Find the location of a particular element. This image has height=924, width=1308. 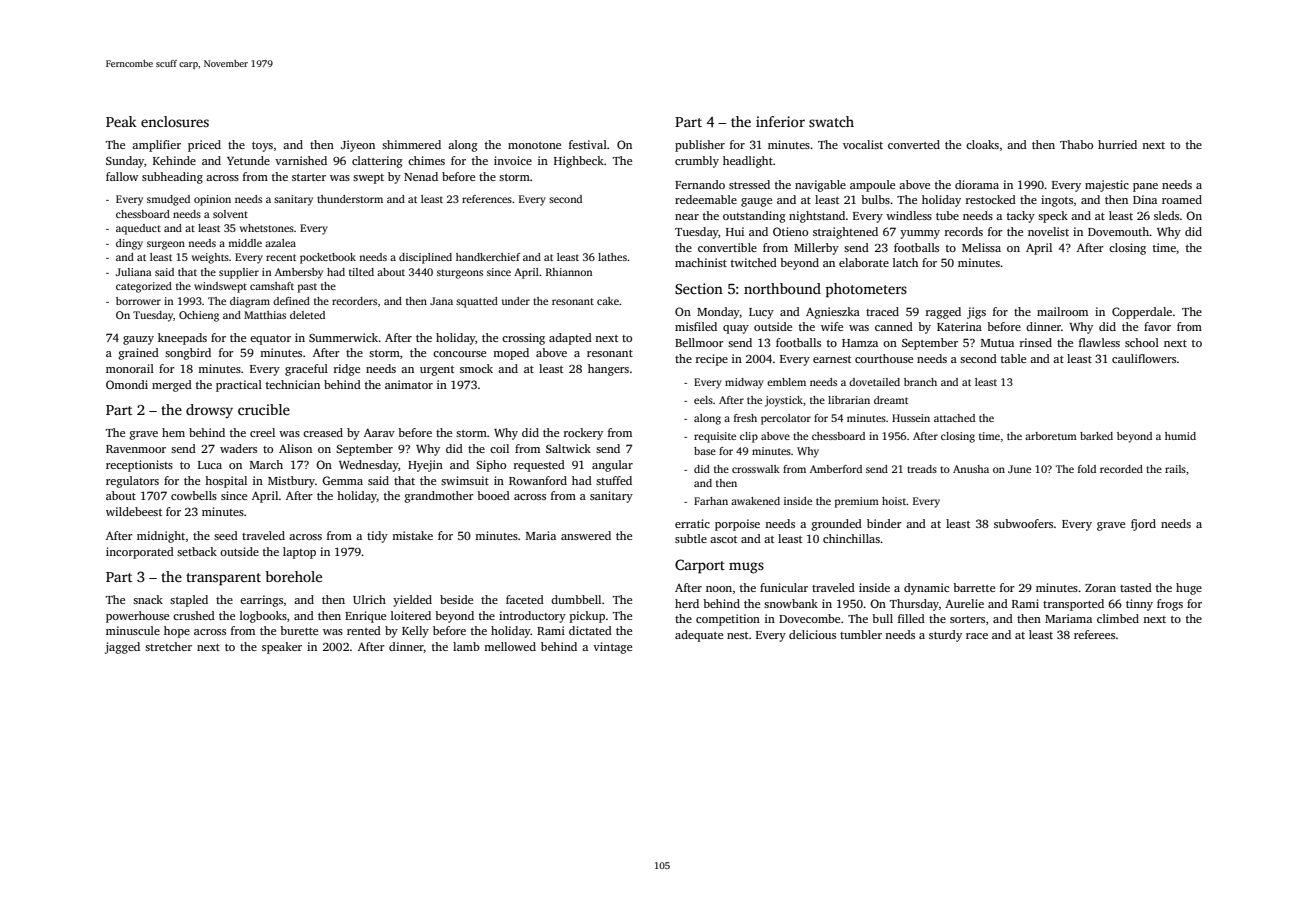

mistake is located at coordinates (412, 535).
